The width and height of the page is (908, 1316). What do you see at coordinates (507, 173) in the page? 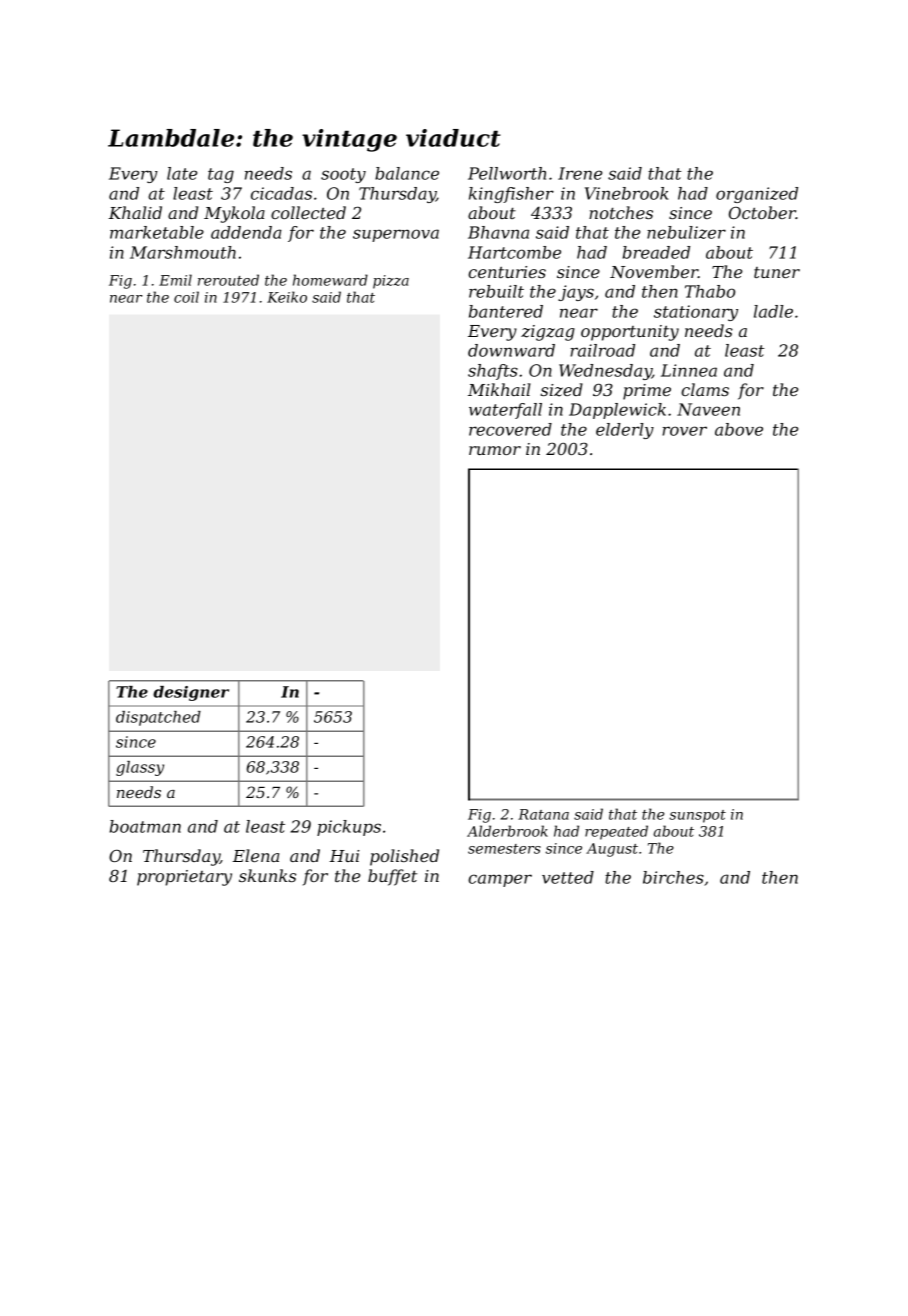
I see `Pellworth` at bounding box center [507, 173].
